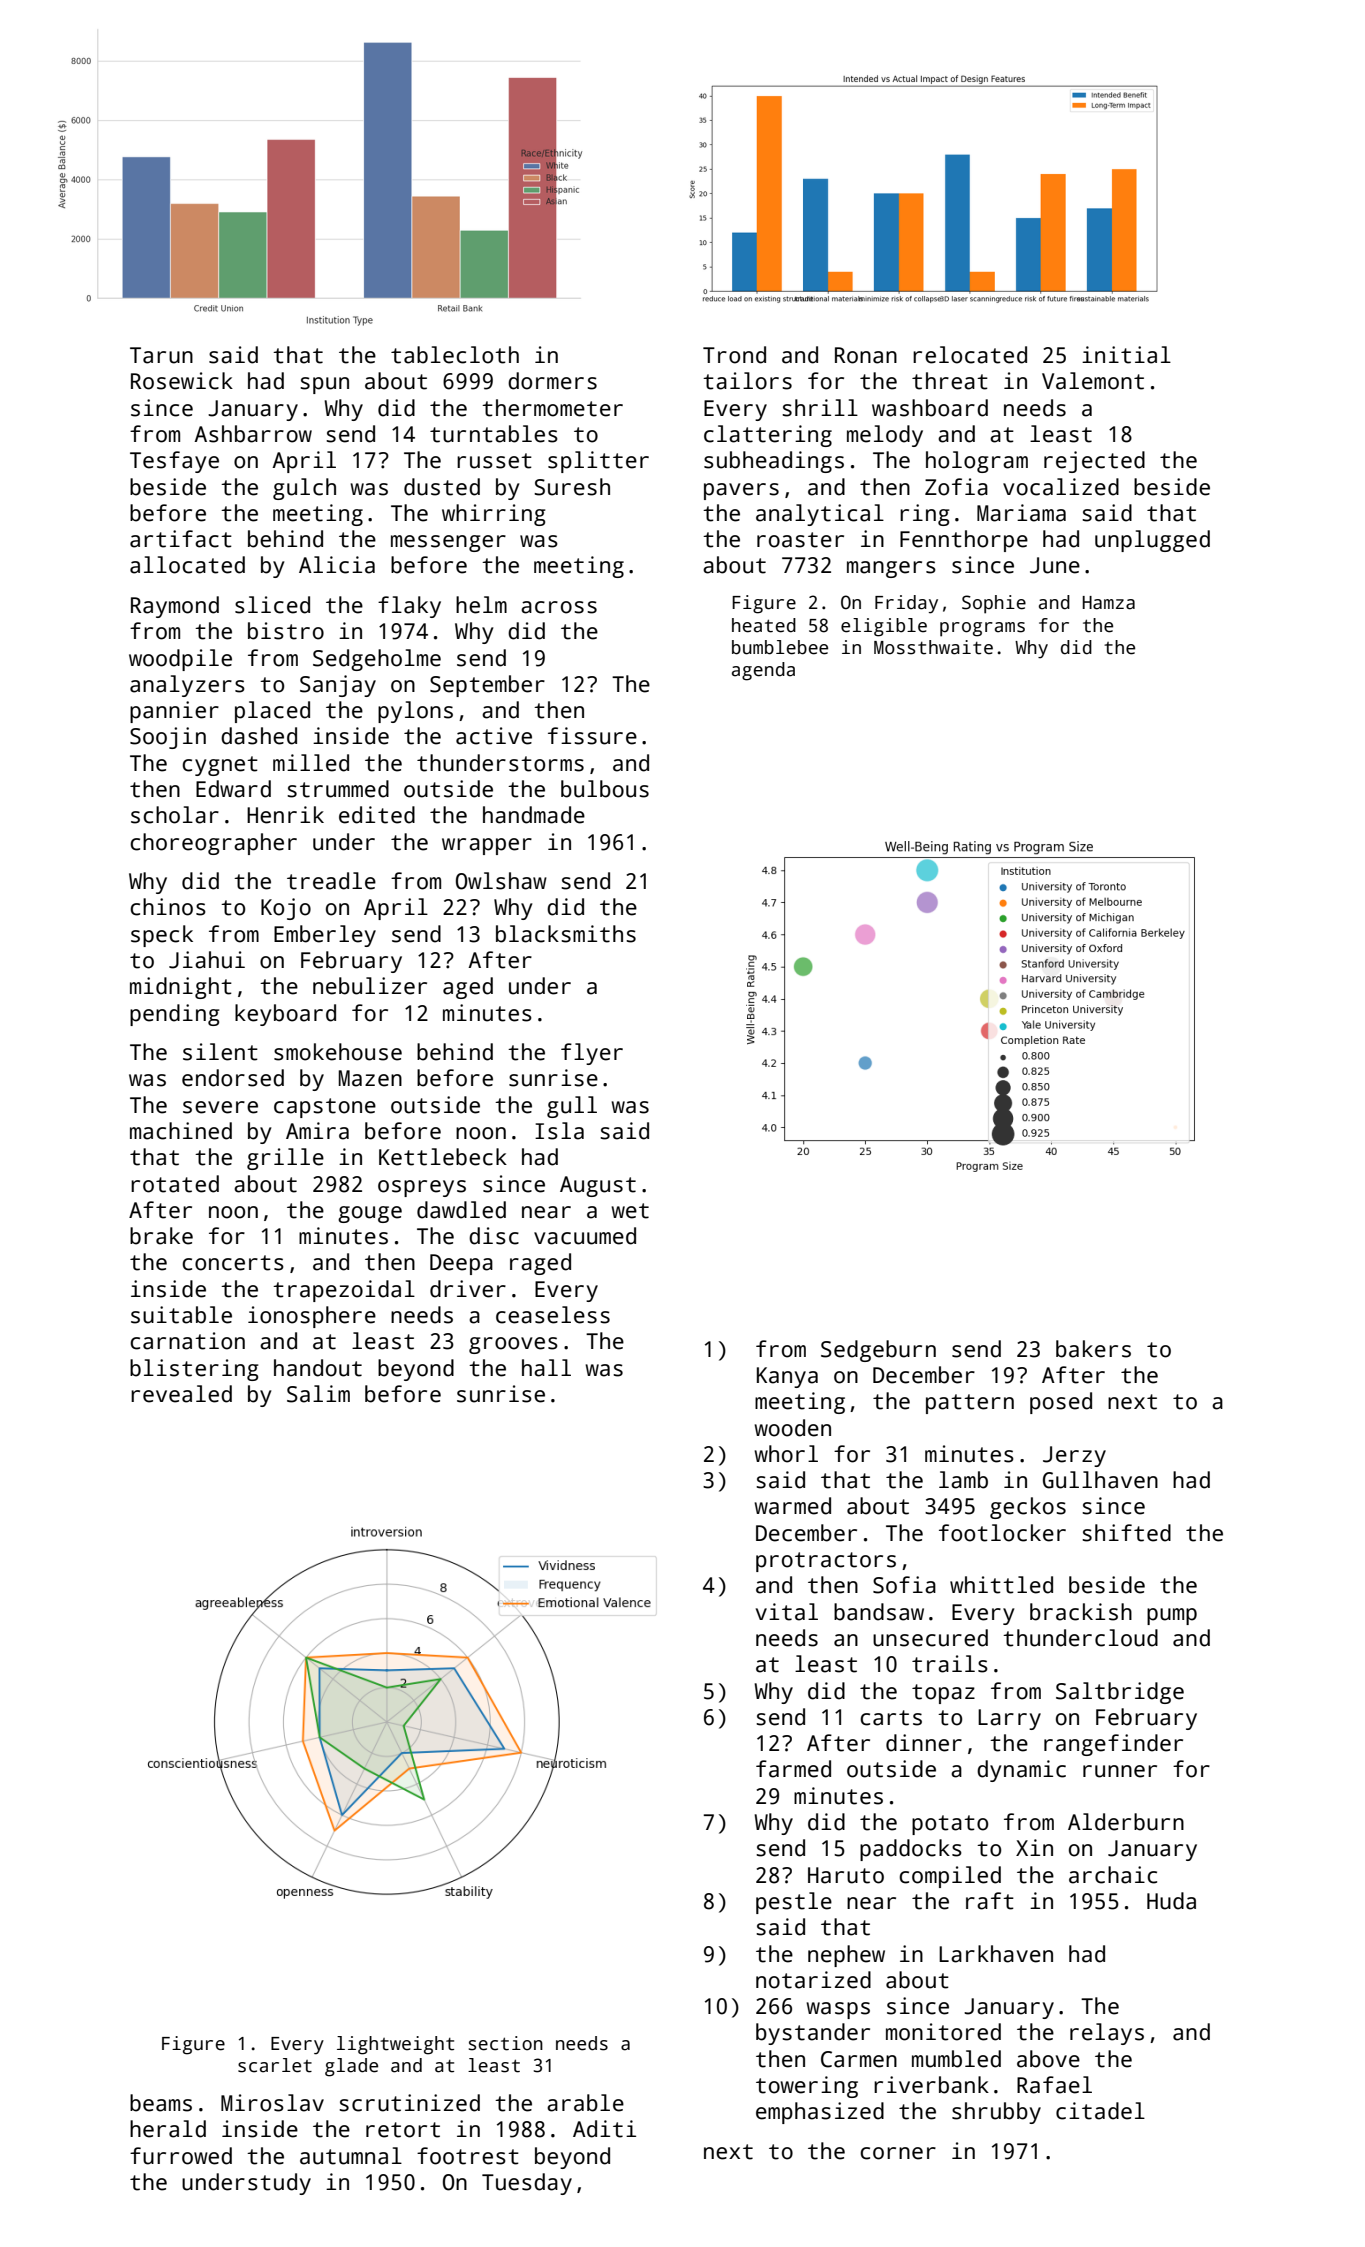 This page has height=2247, width=1365. I want to click on handout, so click(318, 1368).
